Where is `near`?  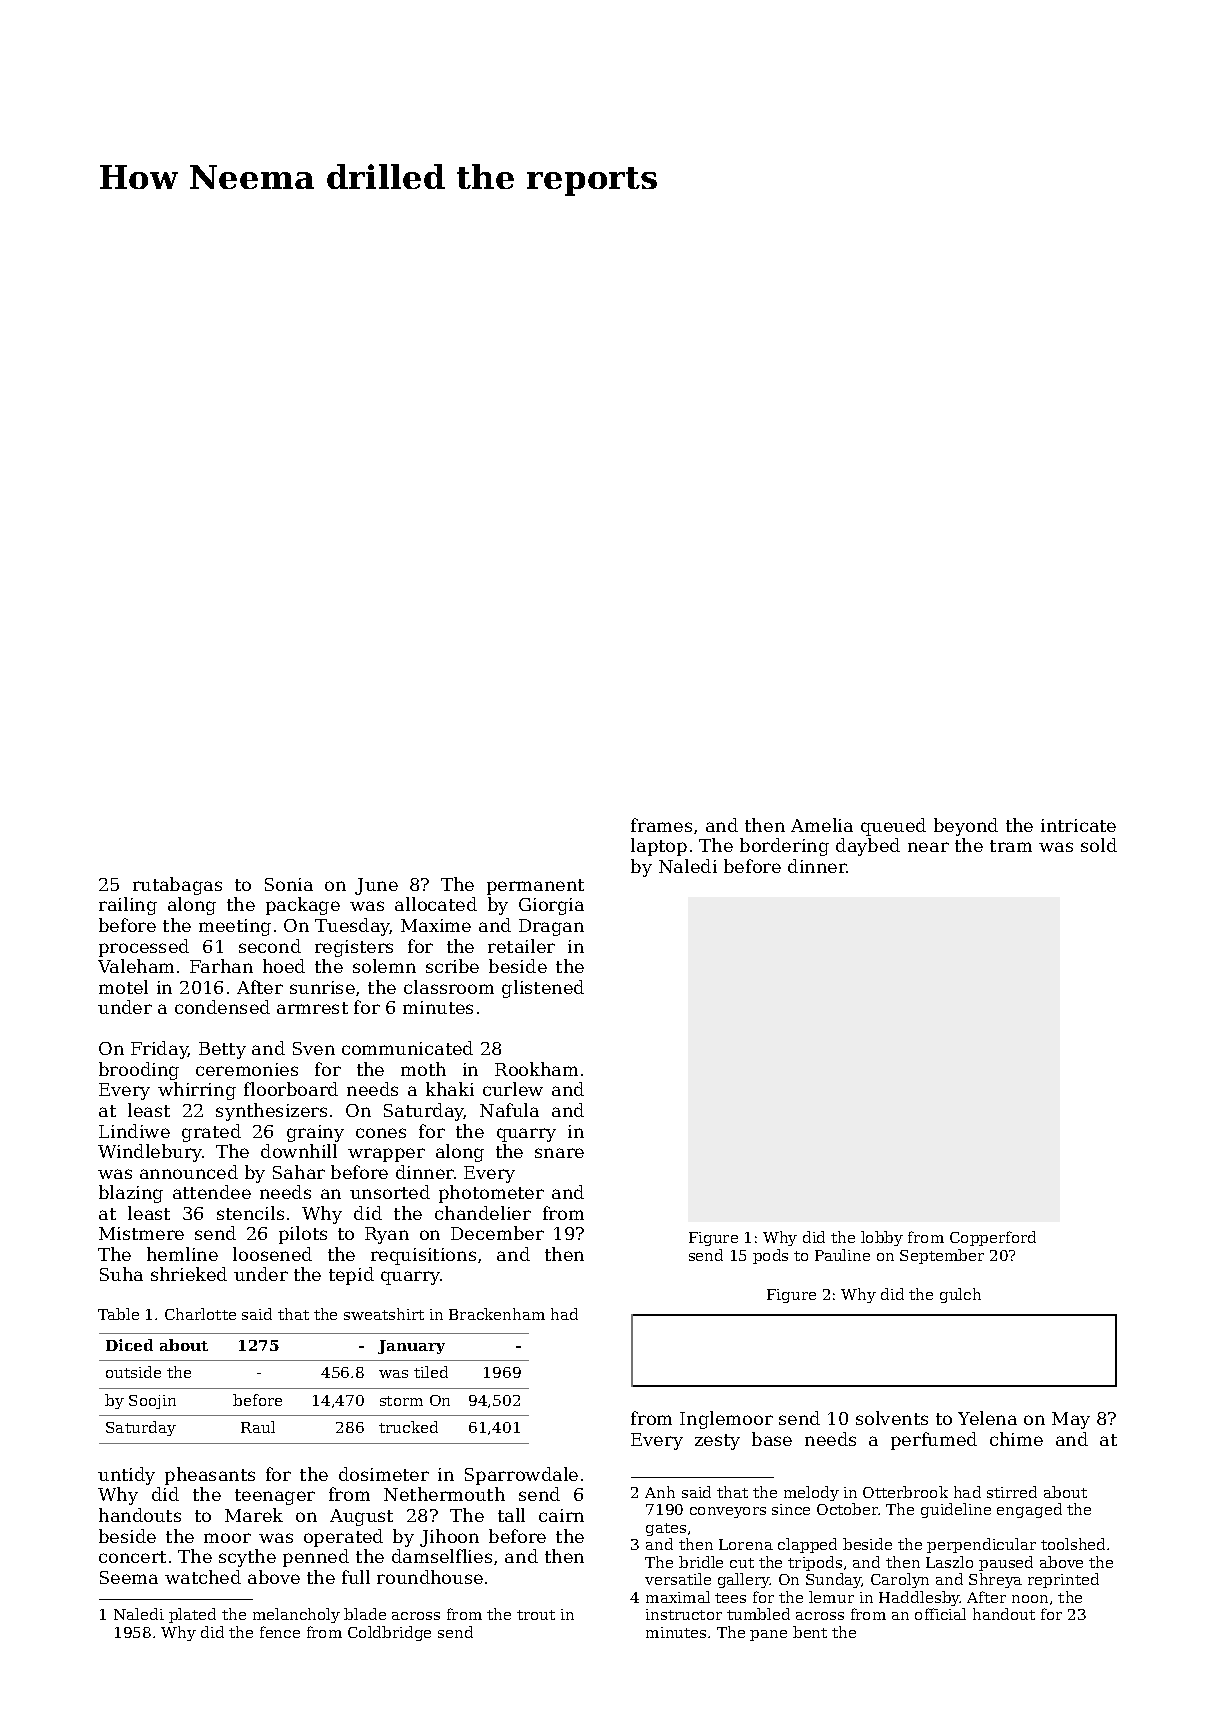
near is located at coordinates (928, 847).
